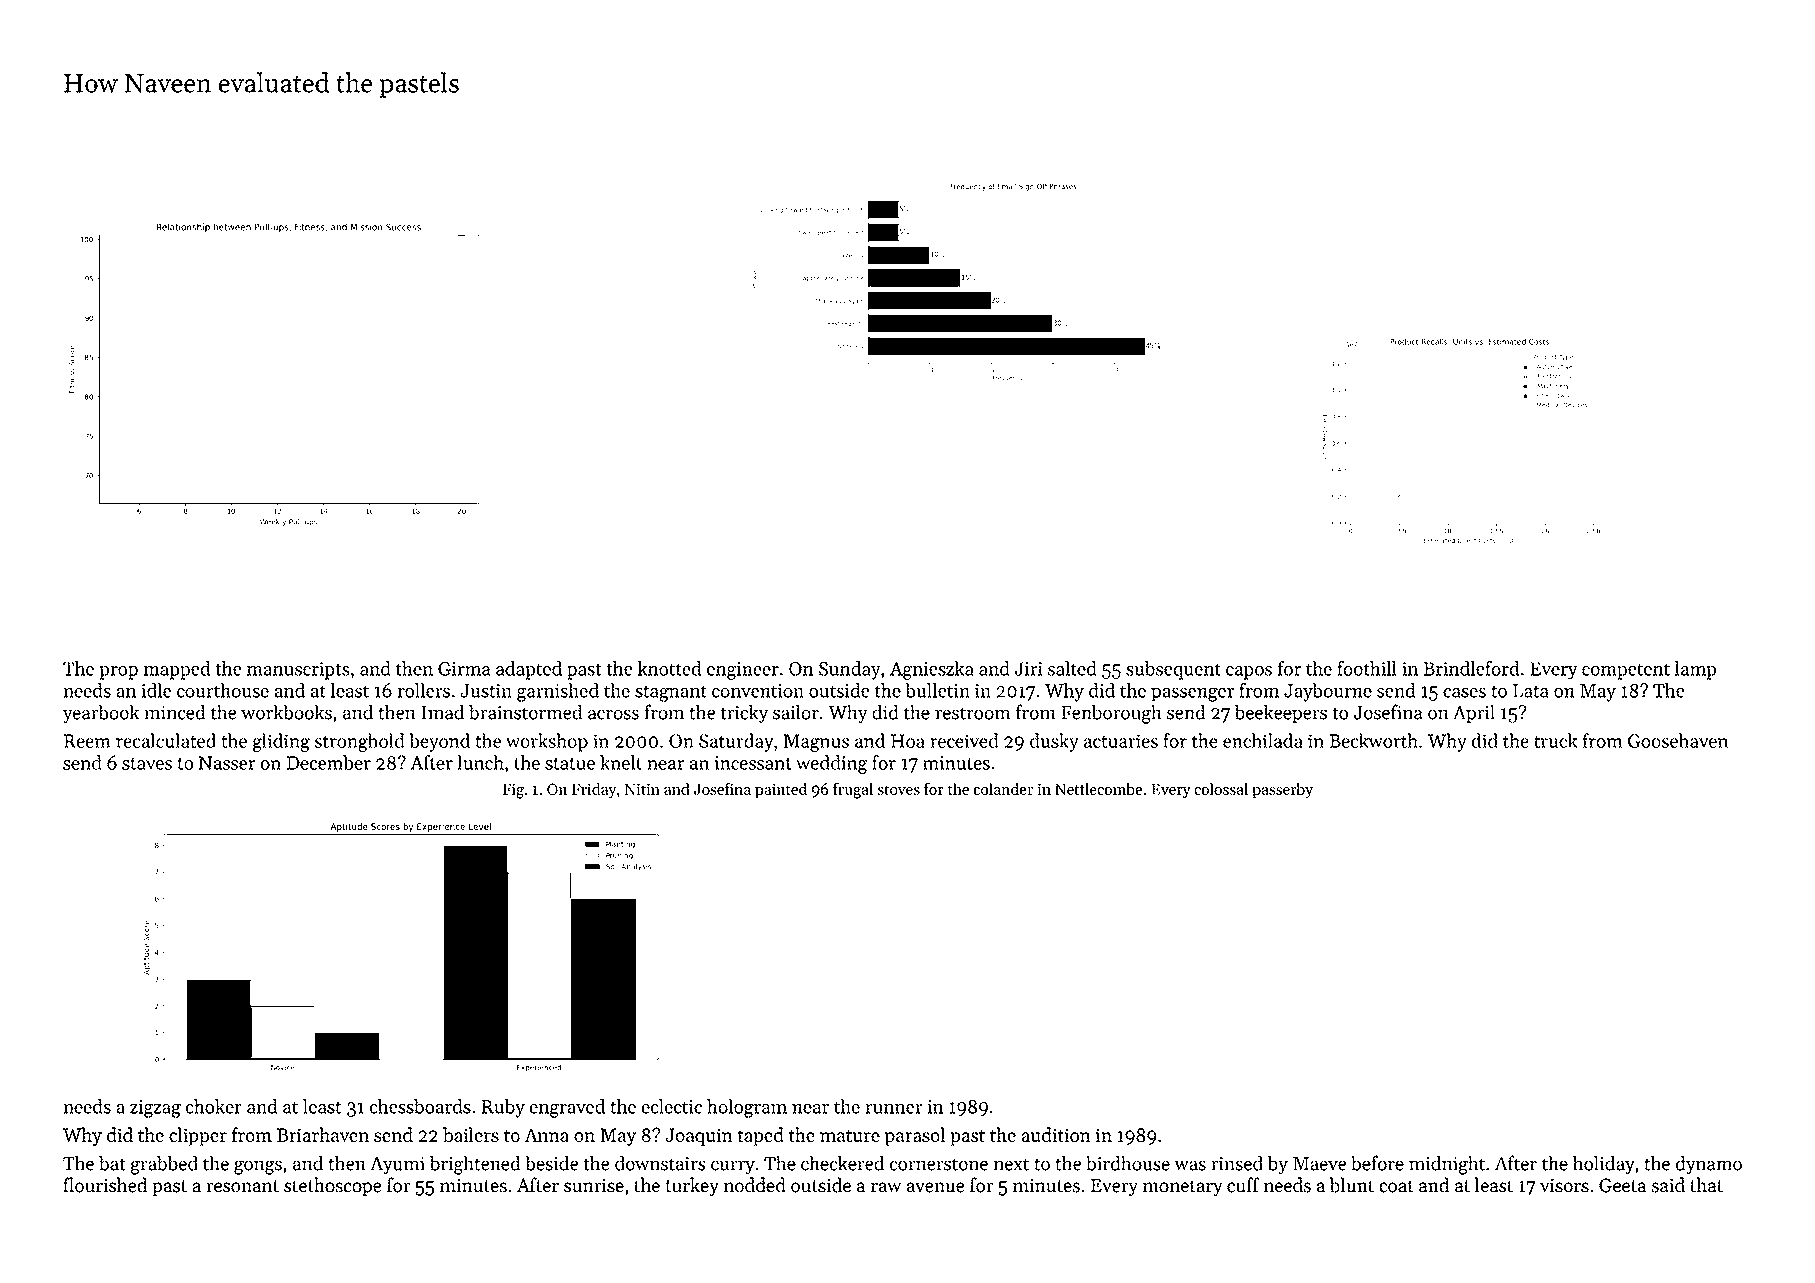  I want to click on choker, so click(214, 1106).
